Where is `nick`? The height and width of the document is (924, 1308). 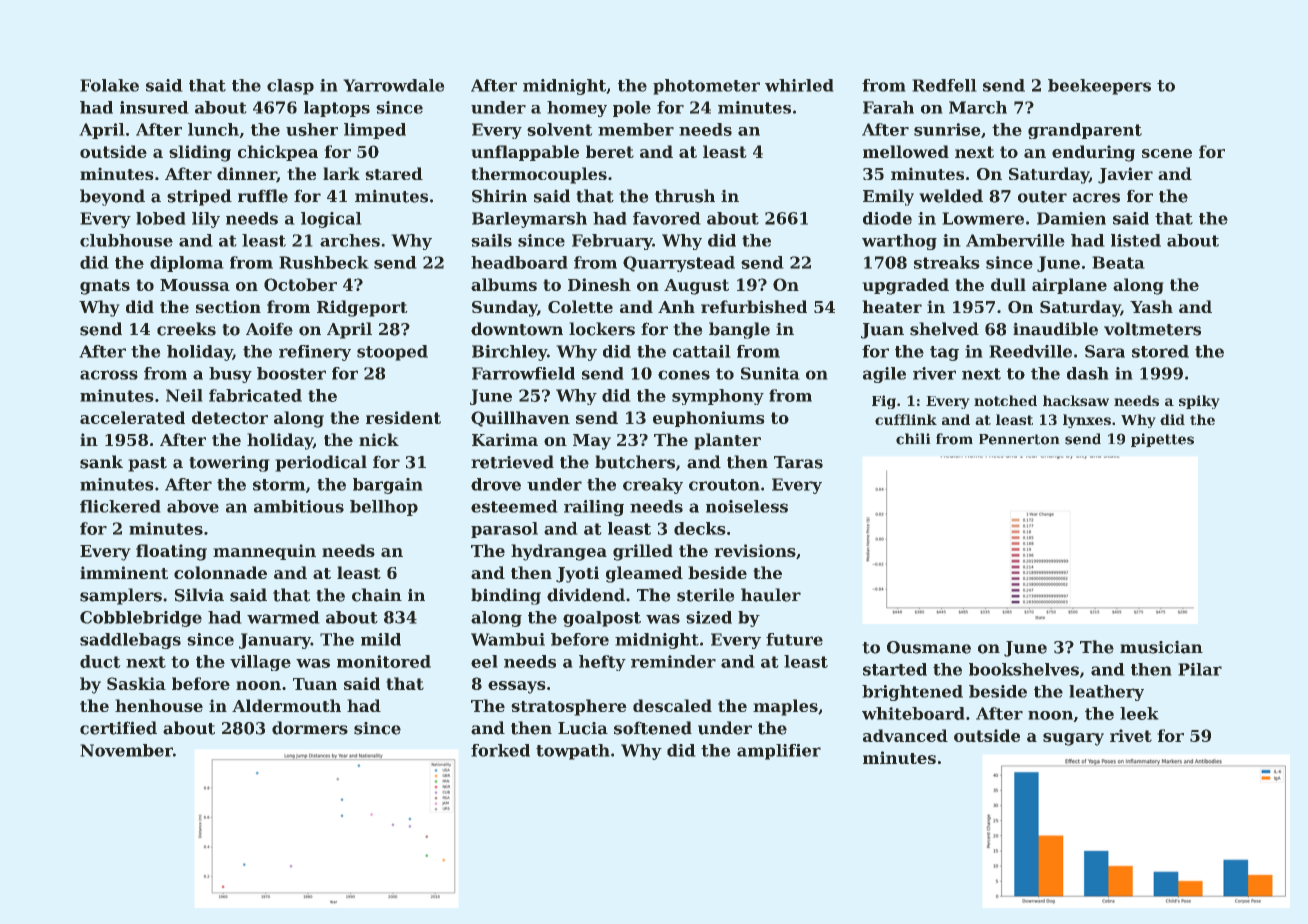
nick is located at coordinates (379, 439).
